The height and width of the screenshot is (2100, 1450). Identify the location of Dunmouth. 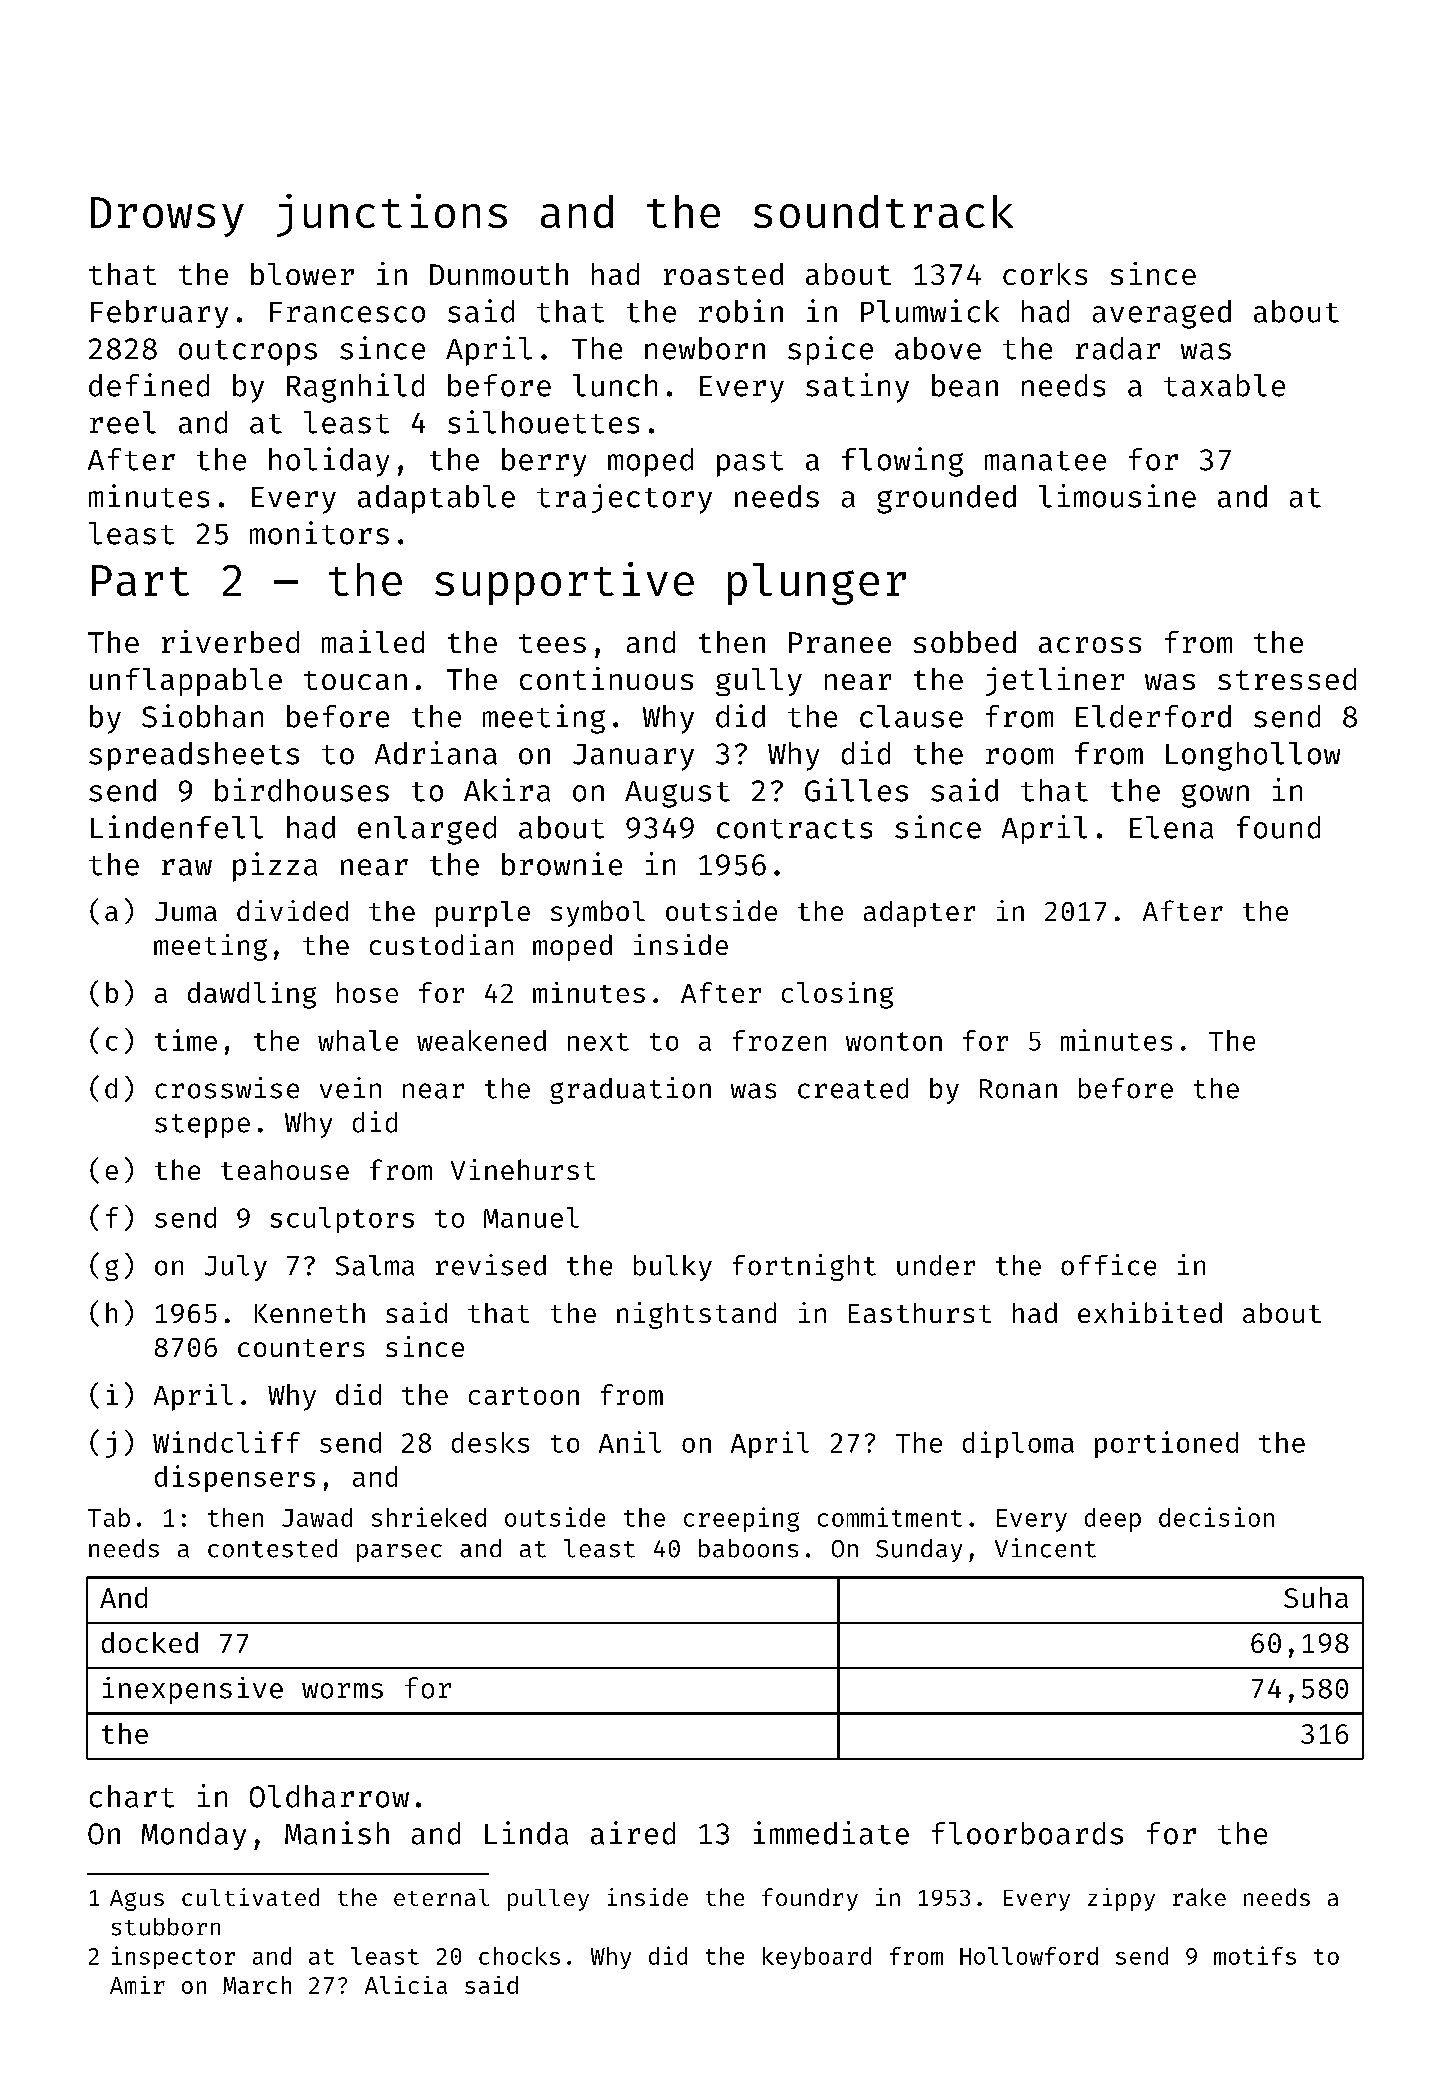
(499, 274).
